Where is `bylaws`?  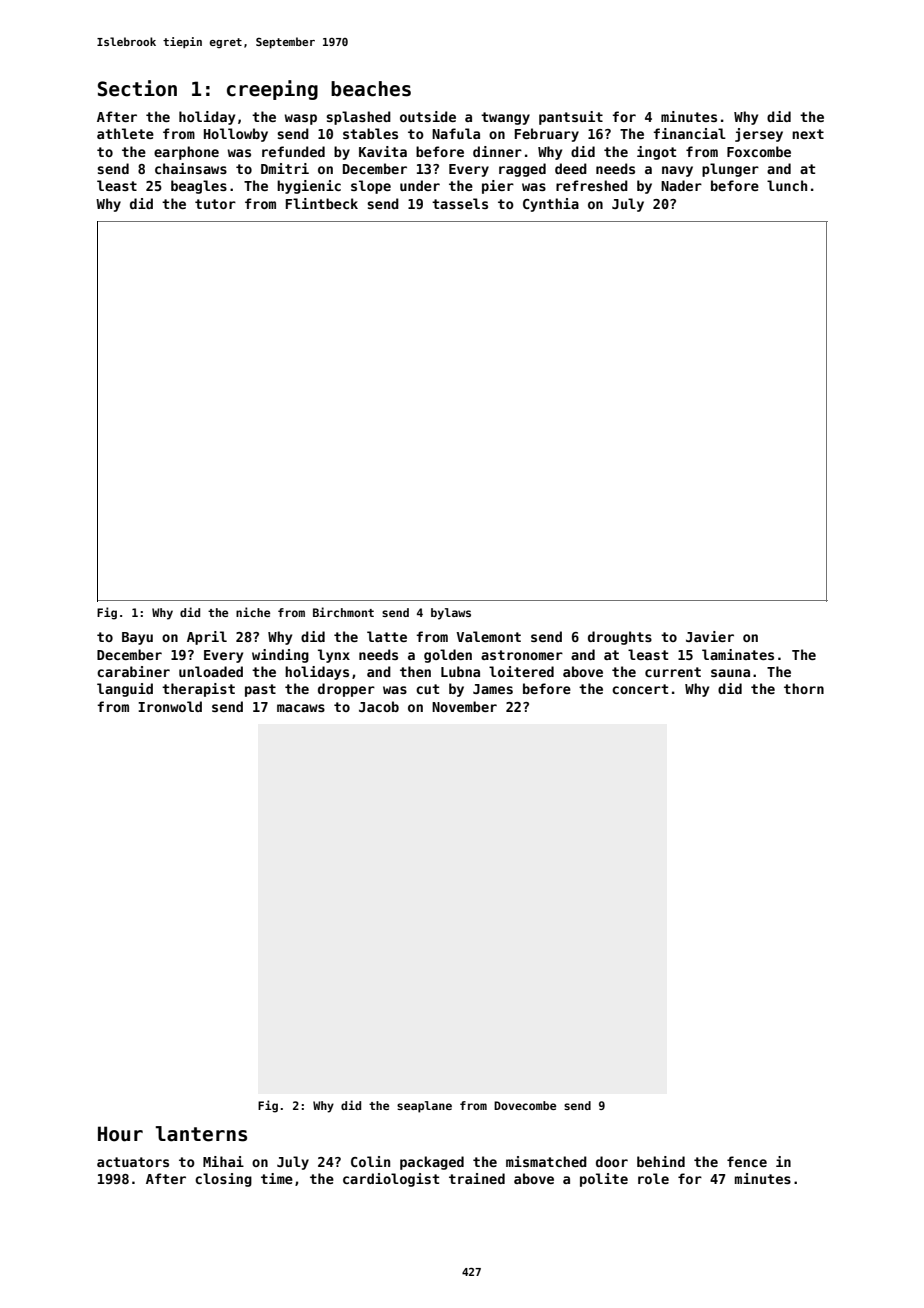
bylaws is located at coordinates (451, 614).
